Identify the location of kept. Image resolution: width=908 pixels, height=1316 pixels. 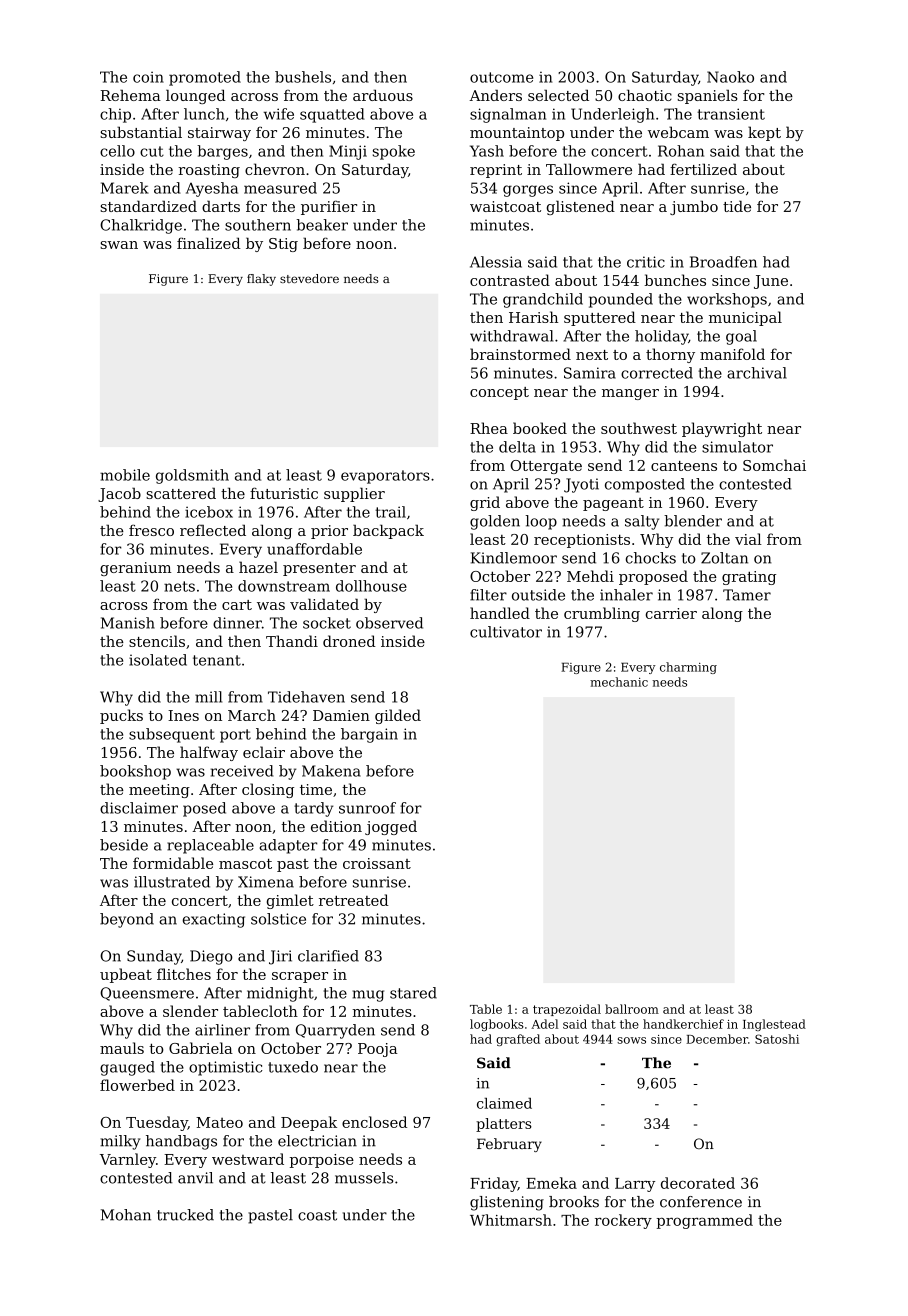
(764, 133).
